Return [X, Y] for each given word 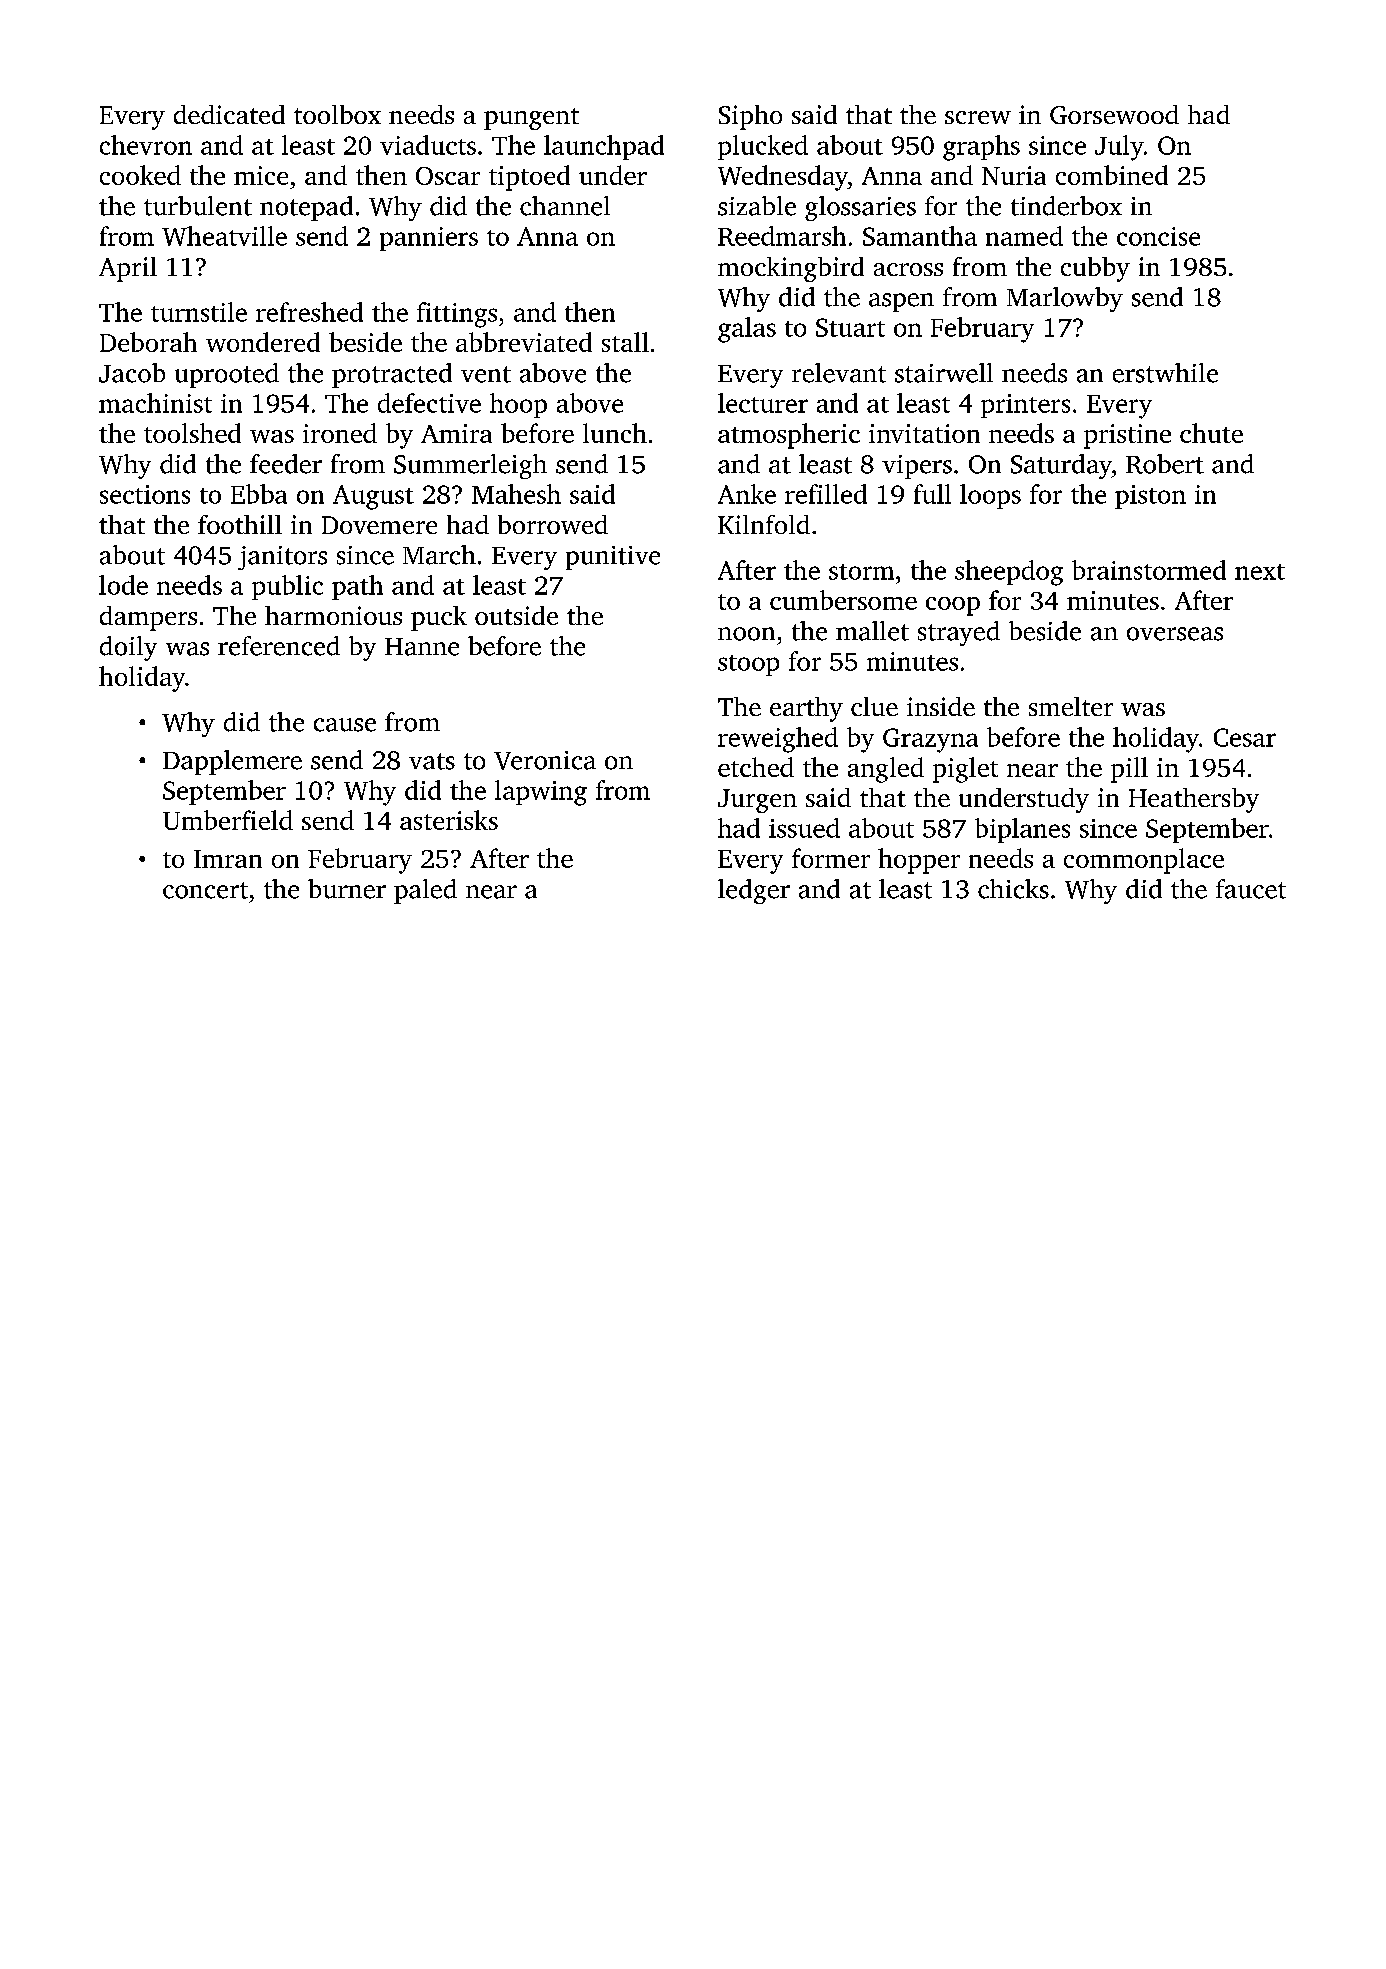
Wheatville [224, 236]
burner [347, 889]
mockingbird [791, 269]
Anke [747, 494]
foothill [240, 524]
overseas [1175, 634]
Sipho [750, 117]
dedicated [229, 114]
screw [978, 117]
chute [1211, 433]
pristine [1127, 436]
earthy [806, 709]
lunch [615, 433]
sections [145, 494]
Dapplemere [232, 762]
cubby [1095, 269]
